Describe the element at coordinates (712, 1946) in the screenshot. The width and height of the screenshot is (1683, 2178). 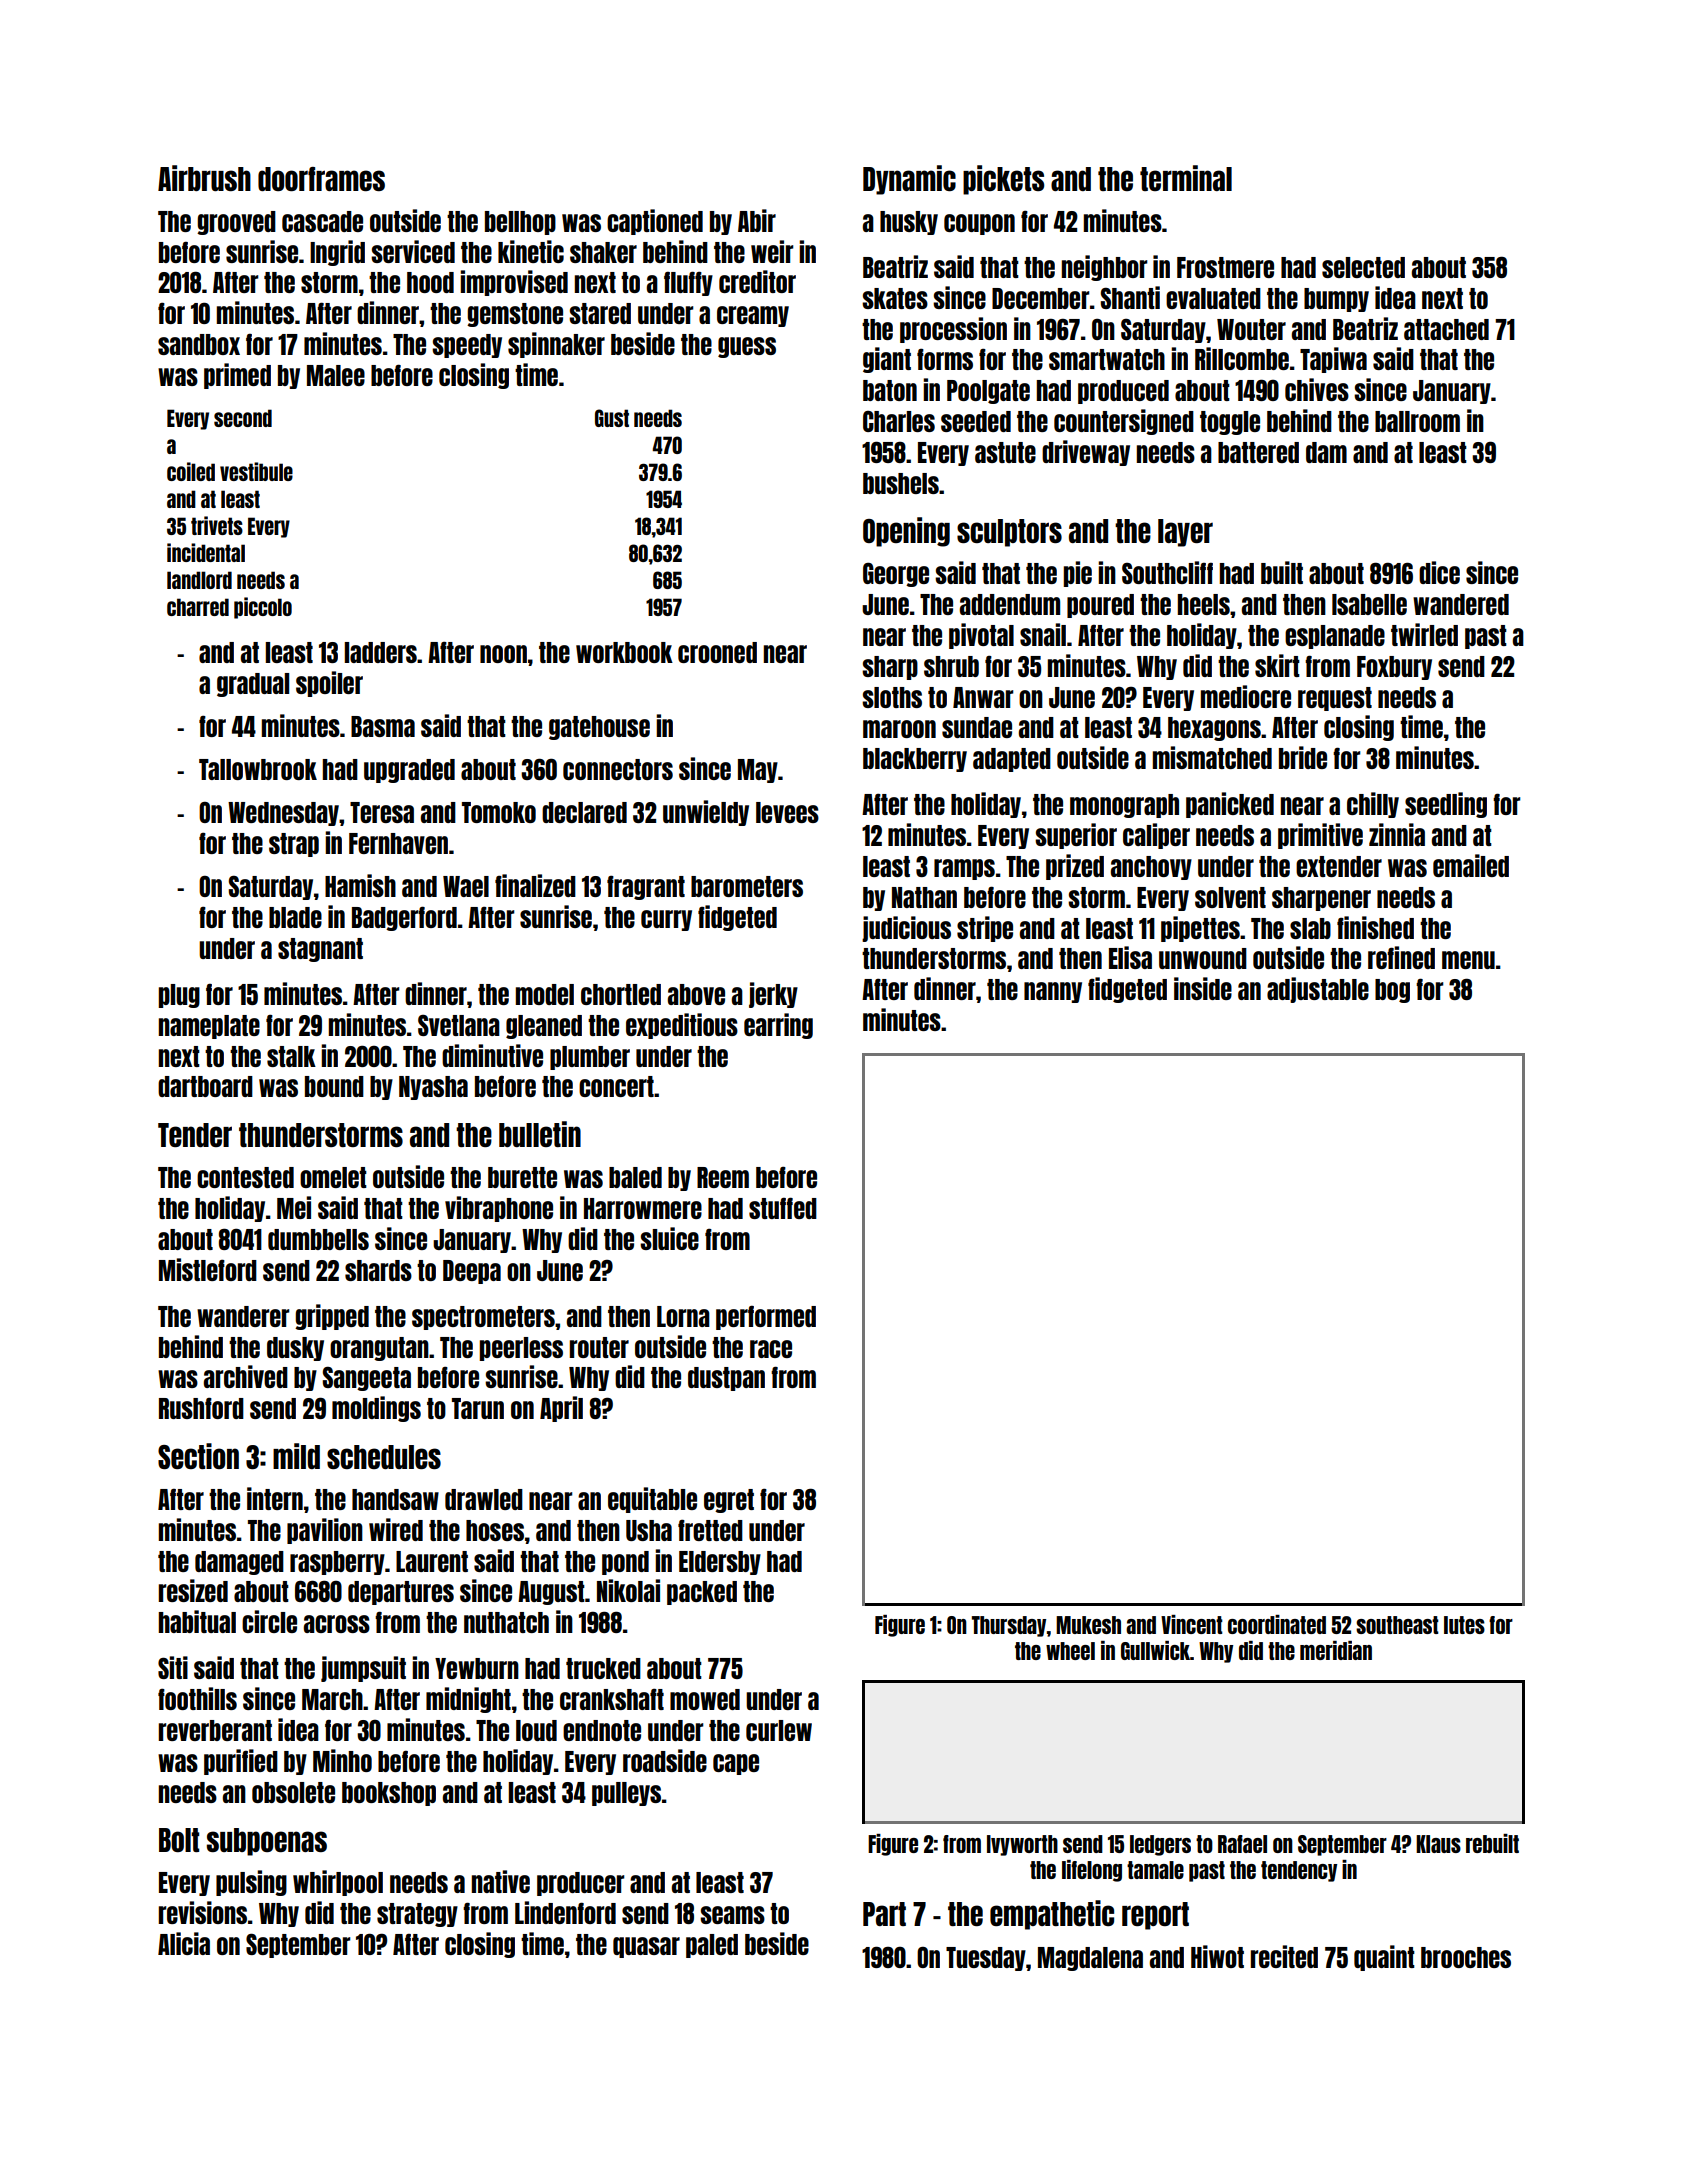
I see `paled` at that location.
